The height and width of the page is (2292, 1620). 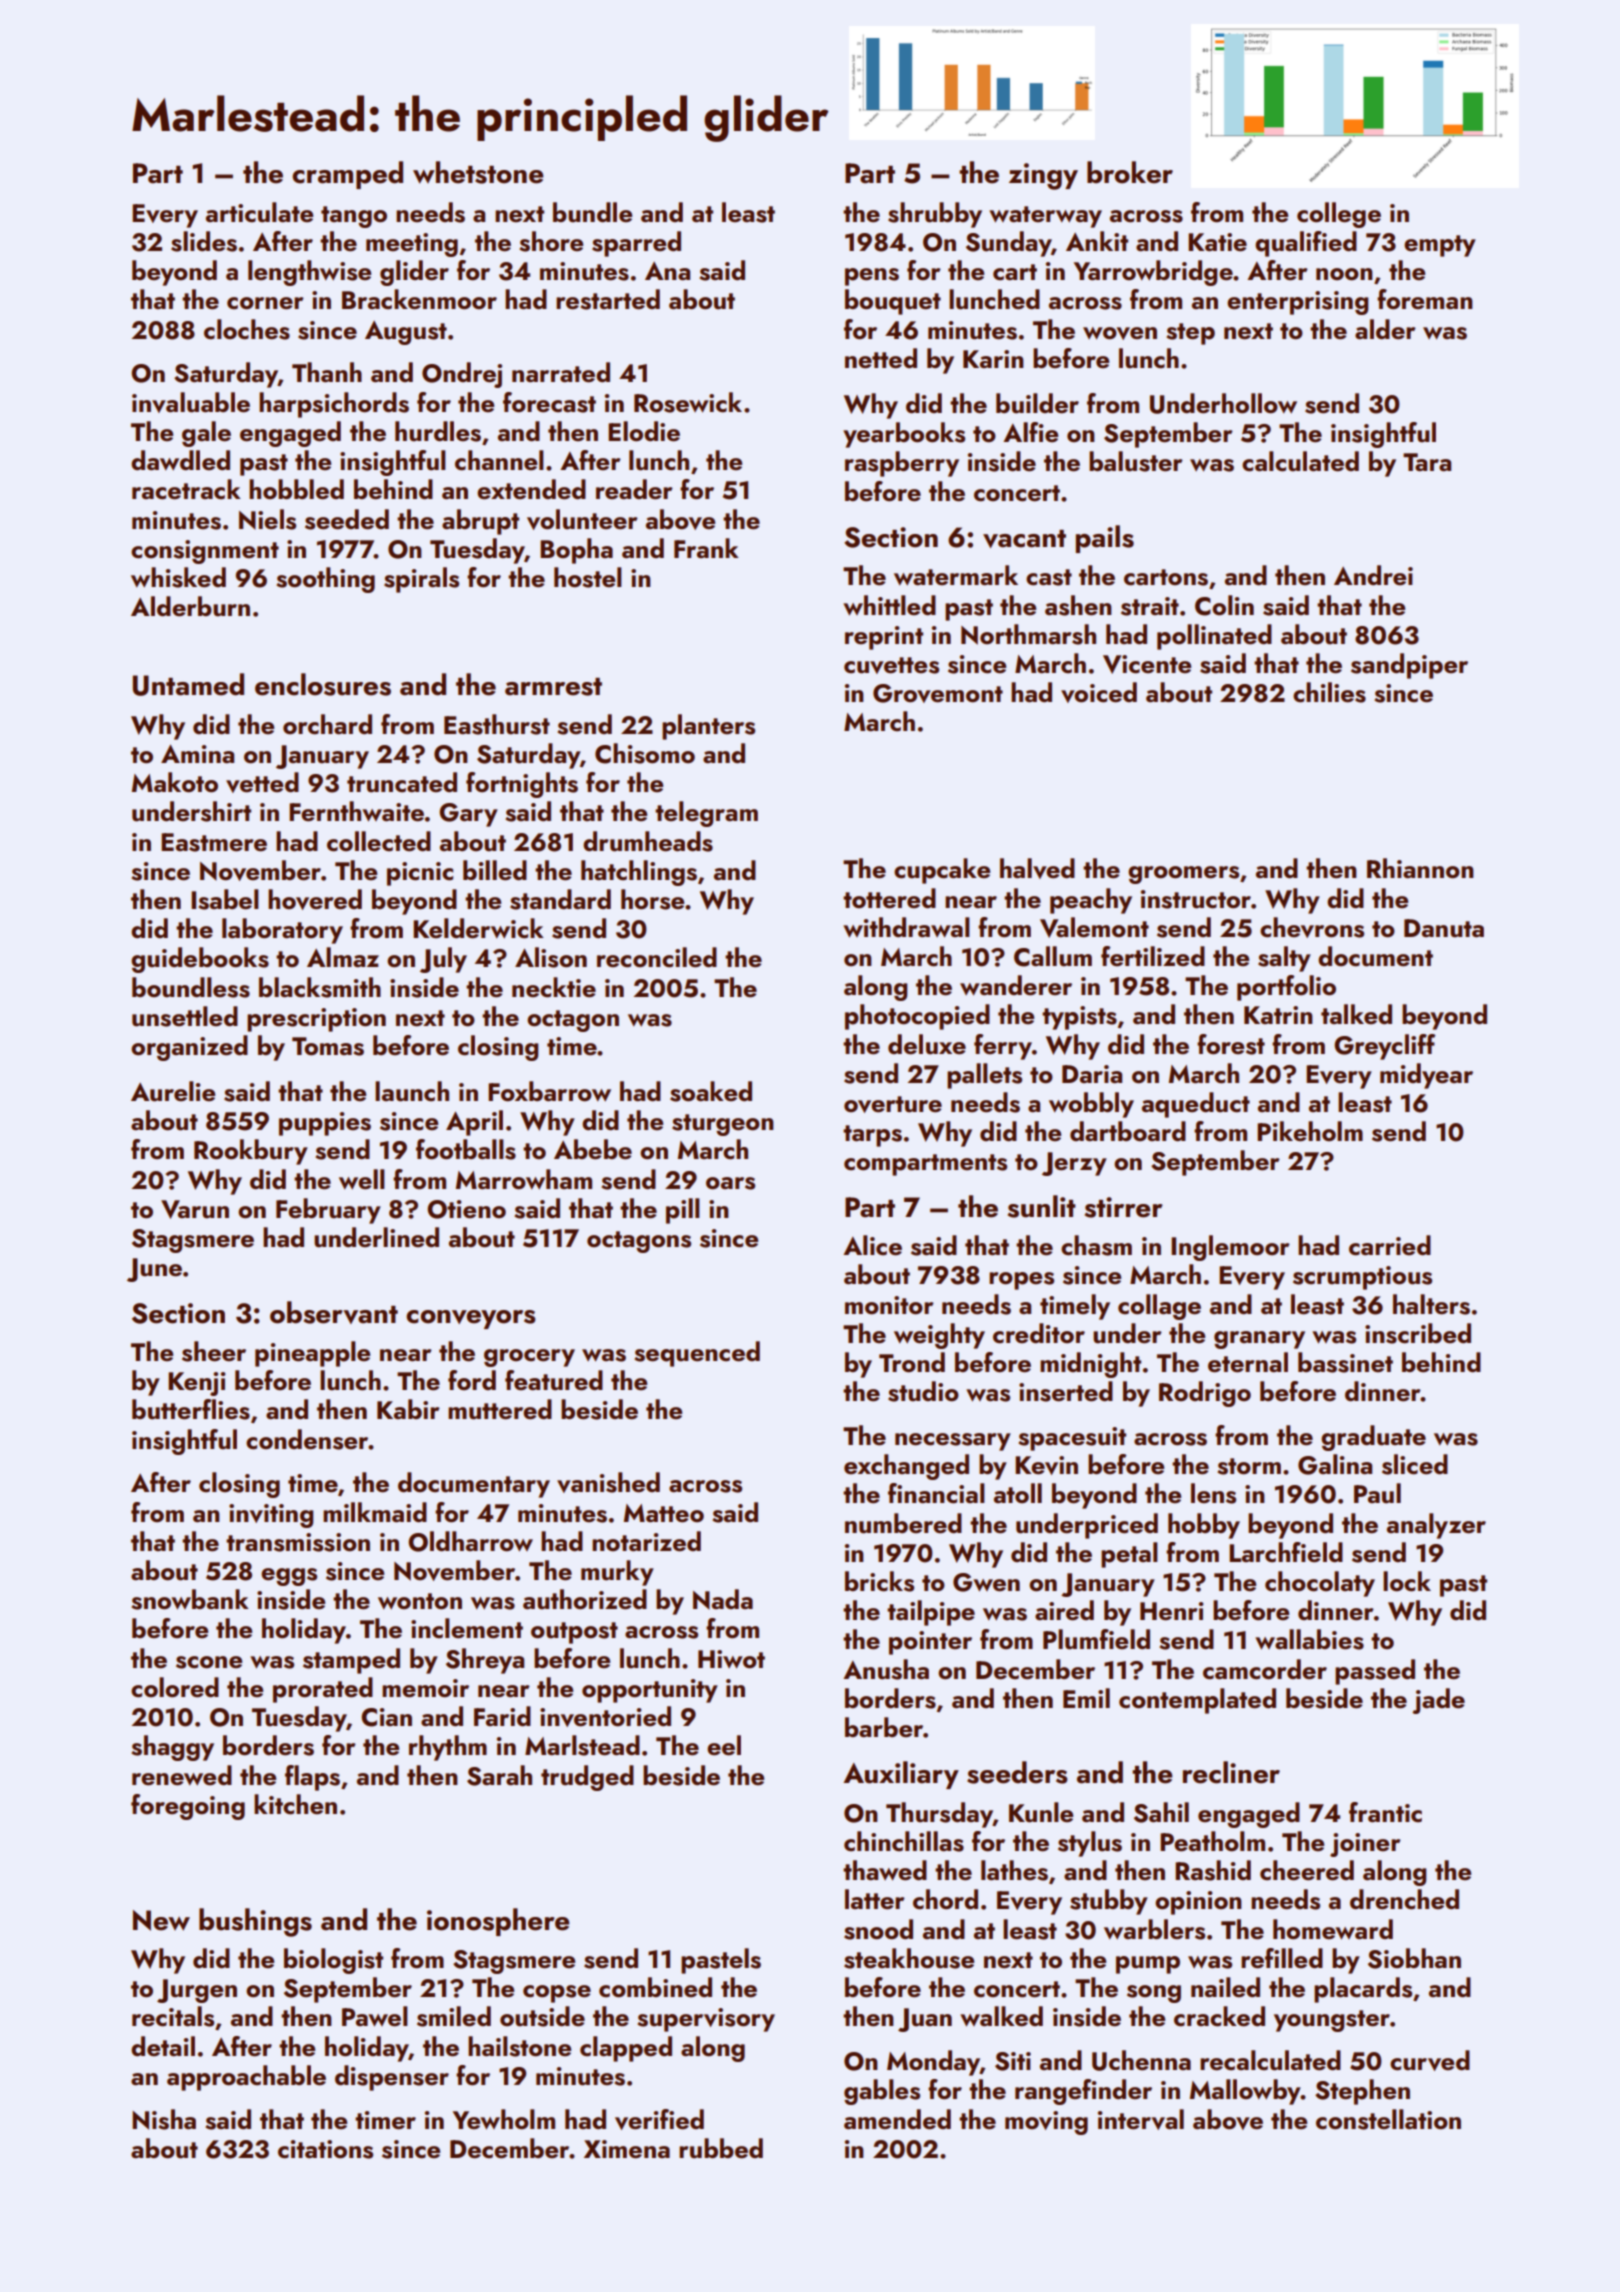 I want to click on groomers, so click(x=1183, y=875).
